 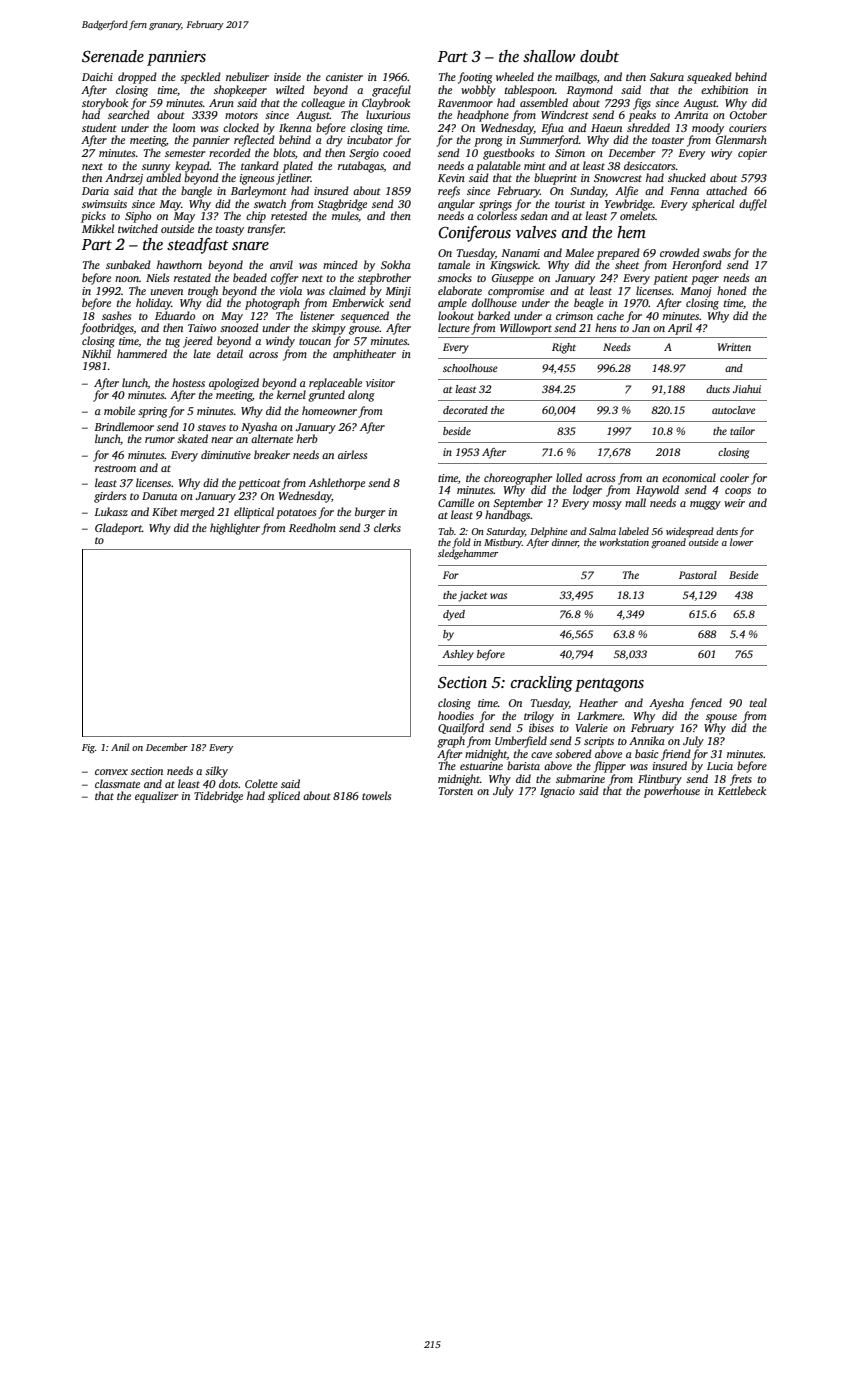 What do you see at coordinates (516, 292) in the page?
I see `compromise` at bounding box center [516, 292].
